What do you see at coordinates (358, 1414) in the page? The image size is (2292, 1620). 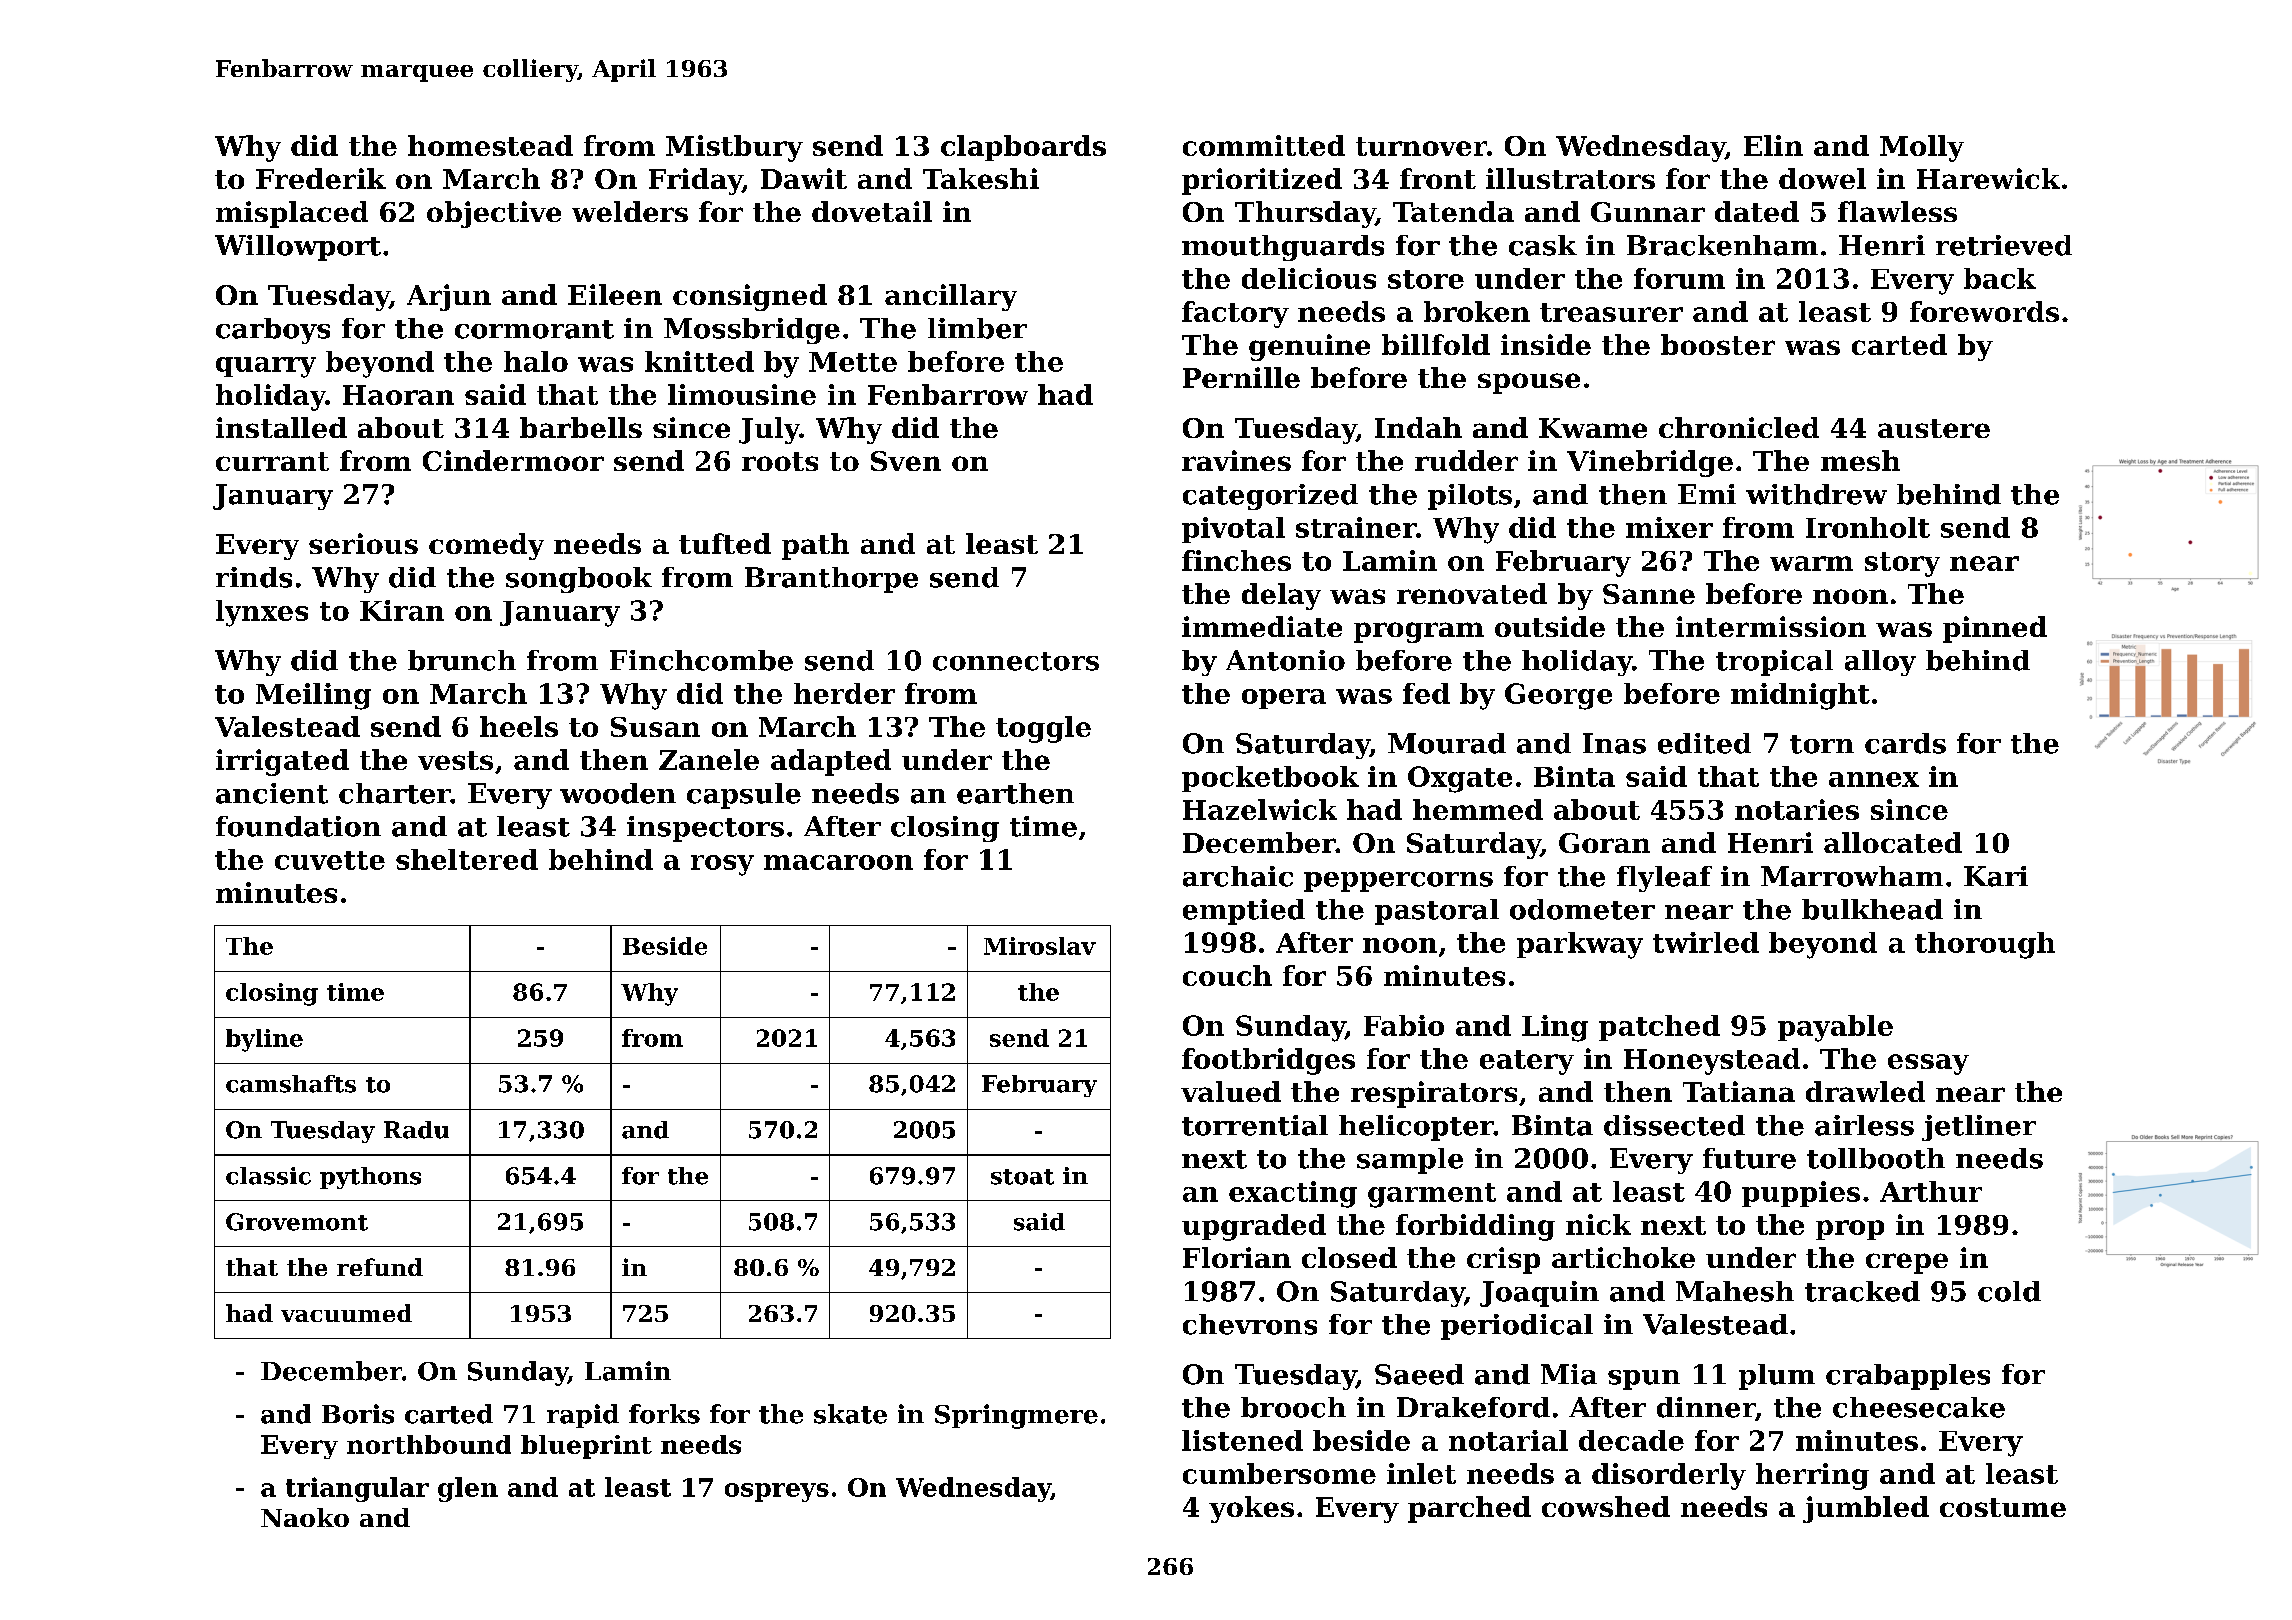 I see `Boris` at bounding box center [358, 1414].
